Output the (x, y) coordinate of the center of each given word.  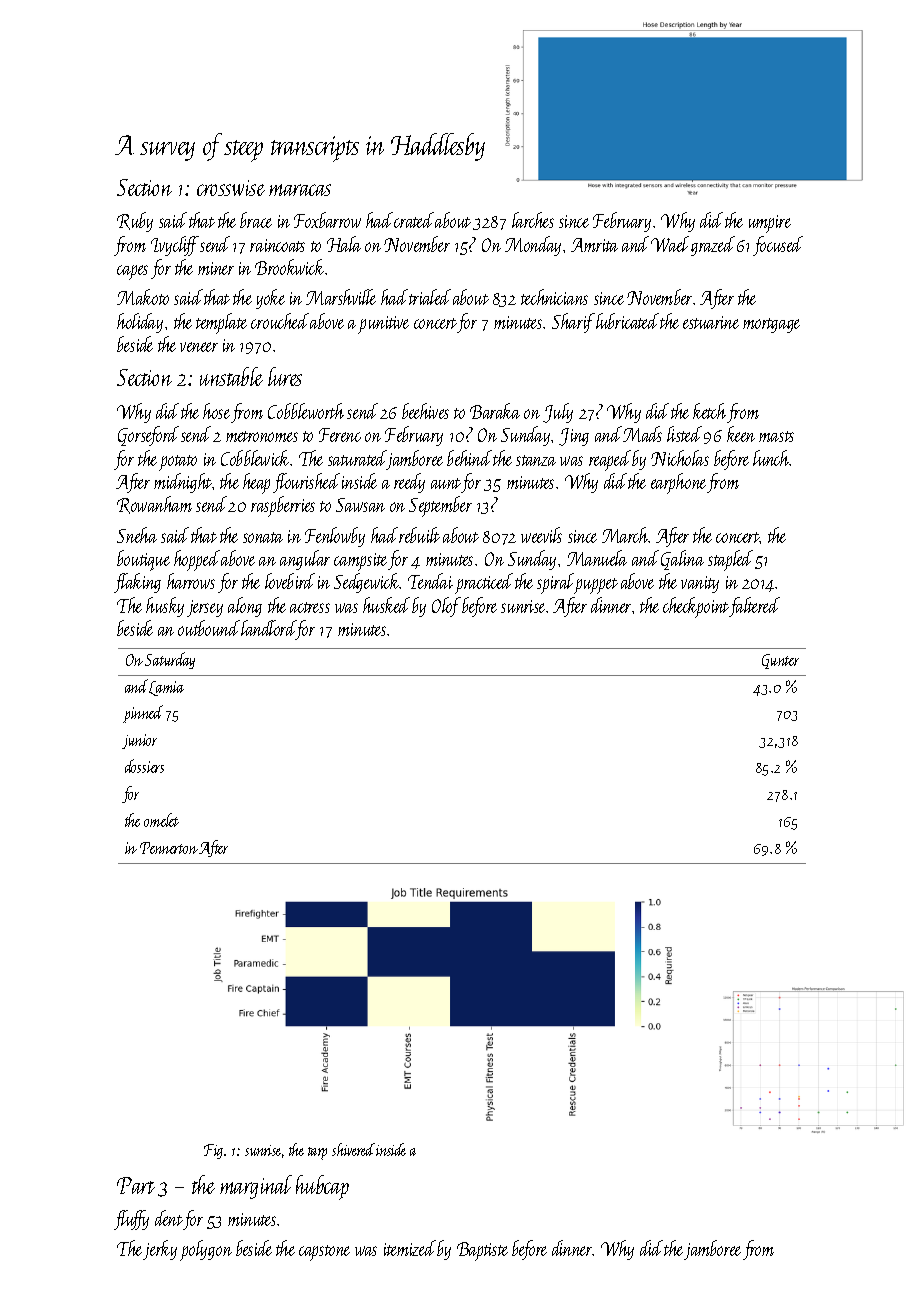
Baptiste (482, 1251)
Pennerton (169, 848)
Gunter (780, 661)
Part (136, 1185)
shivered (353, 1149)
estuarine (711, 322)
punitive (383, 325)
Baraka (495, 411)
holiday (140, 323)
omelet (161, 820)
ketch (709, 411)
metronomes (262, 436)
